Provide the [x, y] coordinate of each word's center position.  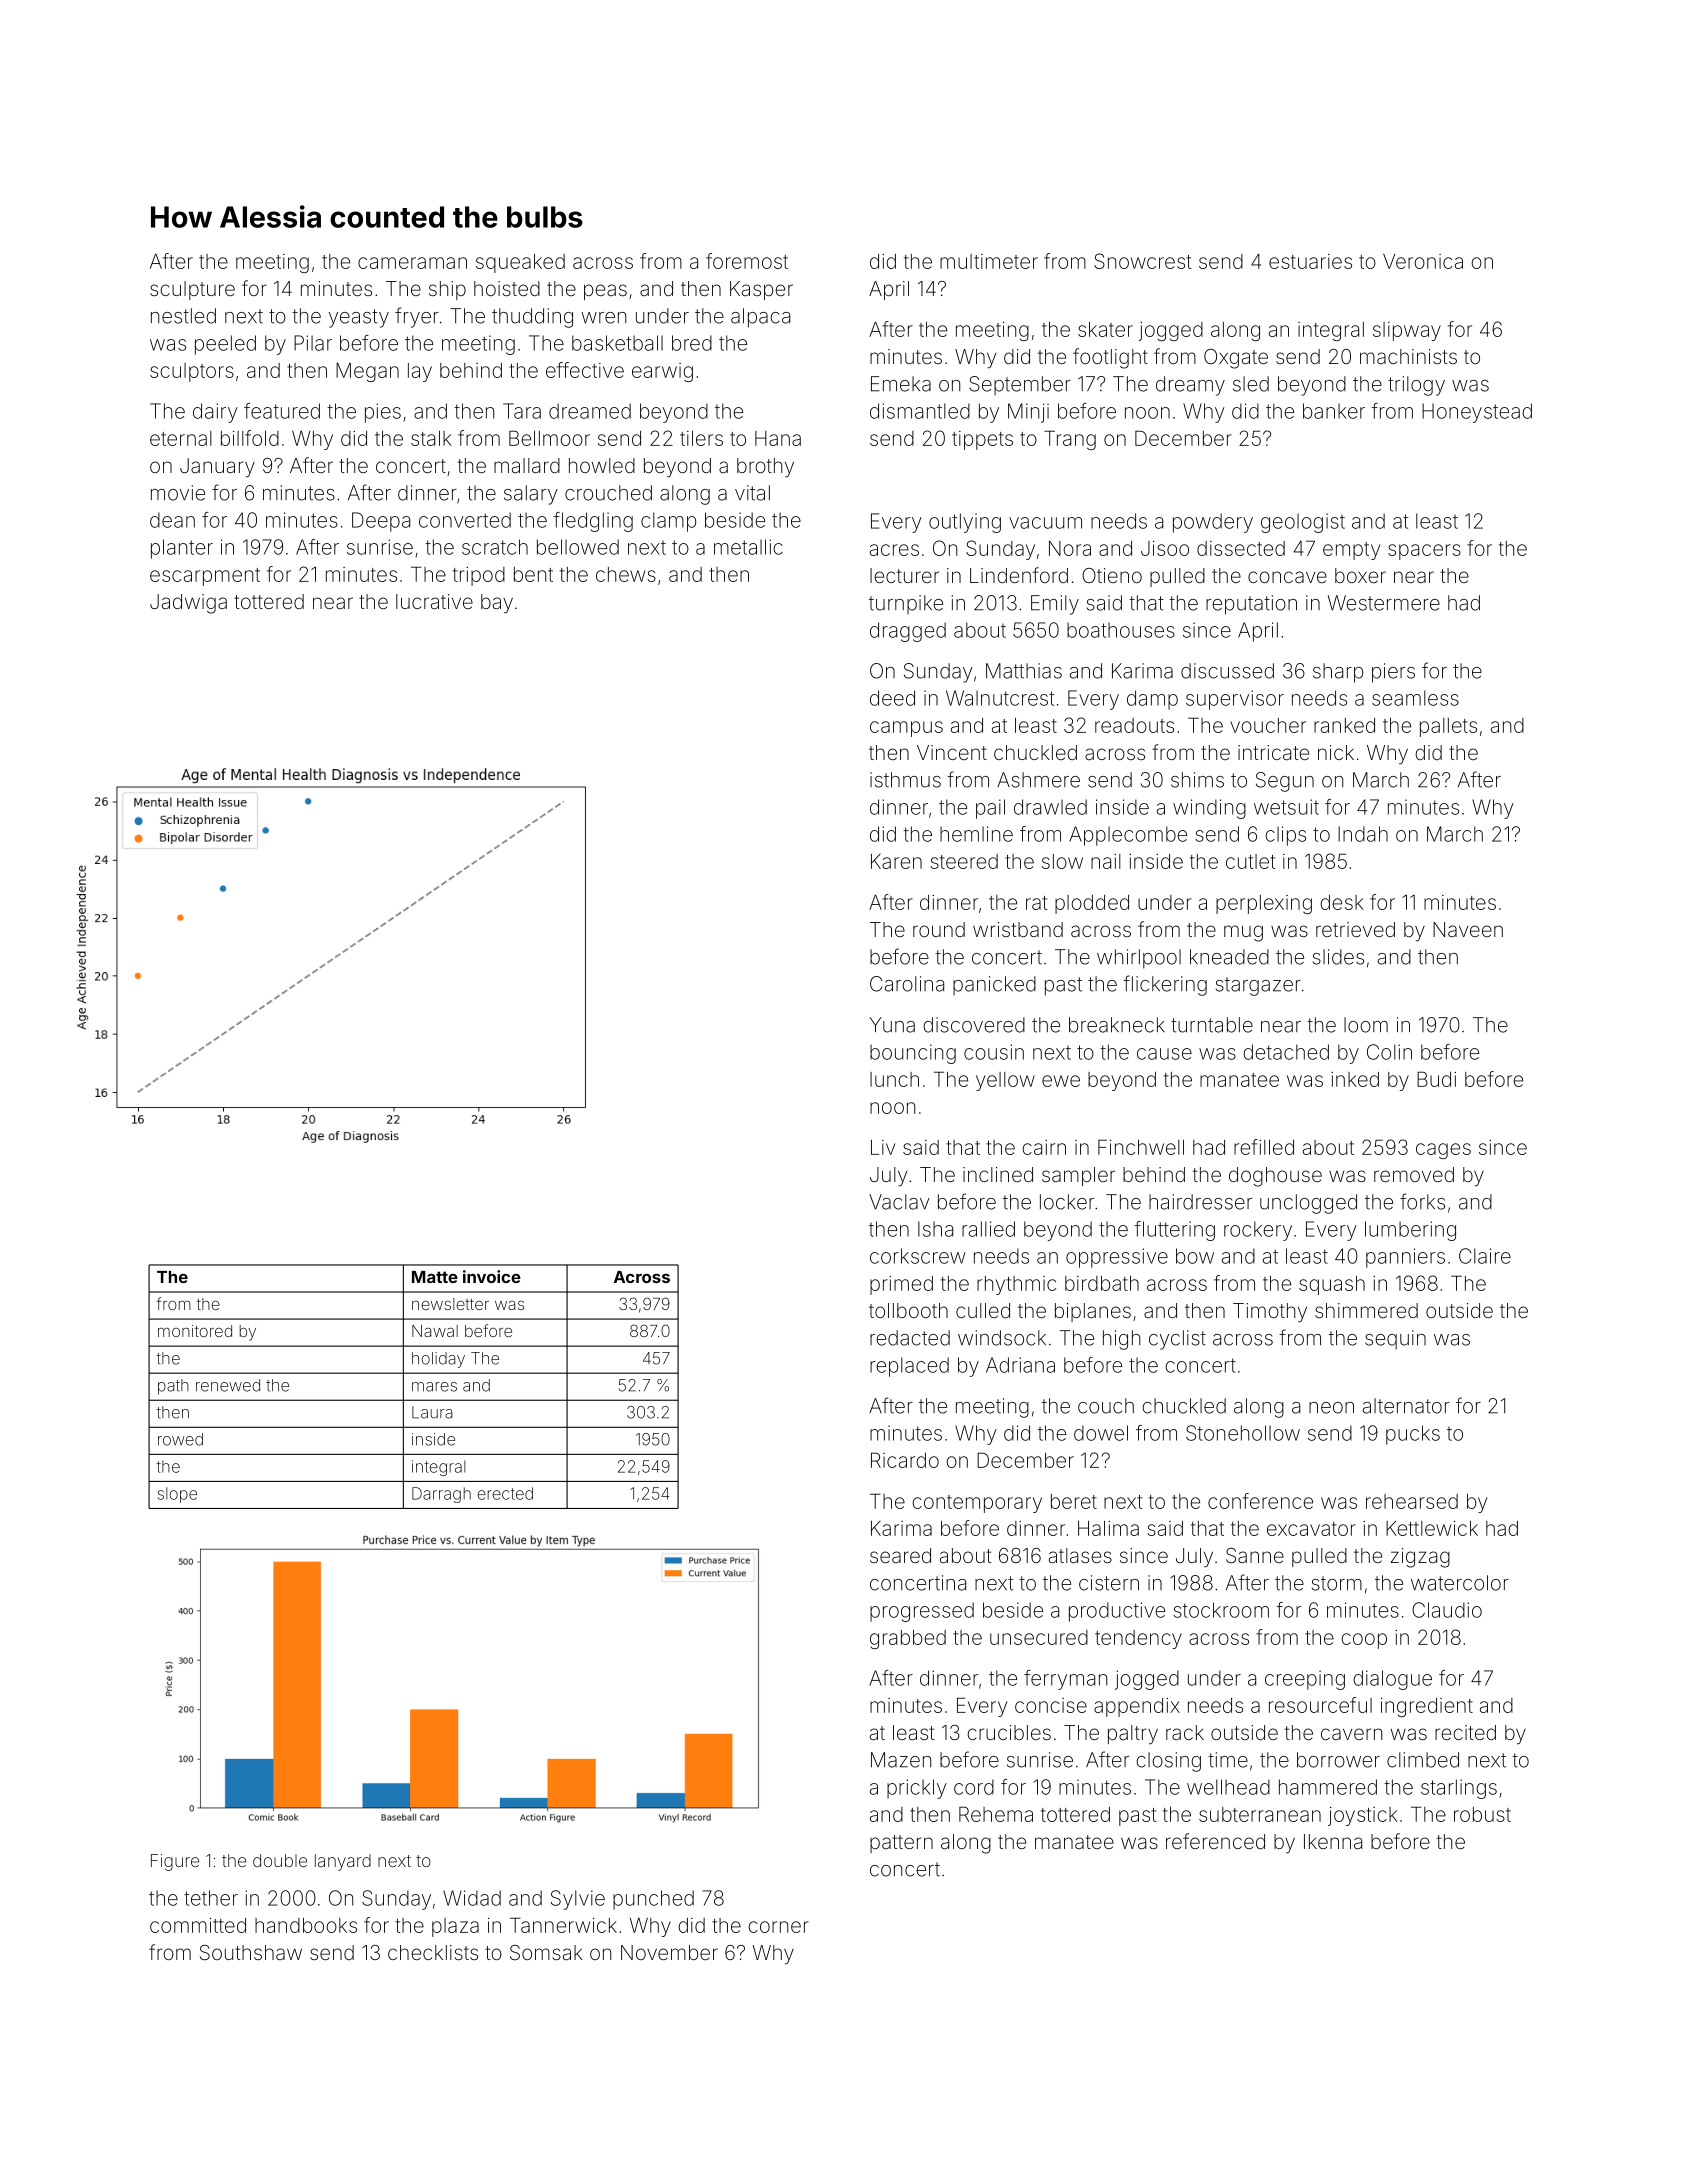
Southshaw [251, 1952]
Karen [896, 861]
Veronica [1423, 261]
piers [1393, 673]
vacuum [1045, 523]
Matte [435, 1277]
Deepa [381, 522]
